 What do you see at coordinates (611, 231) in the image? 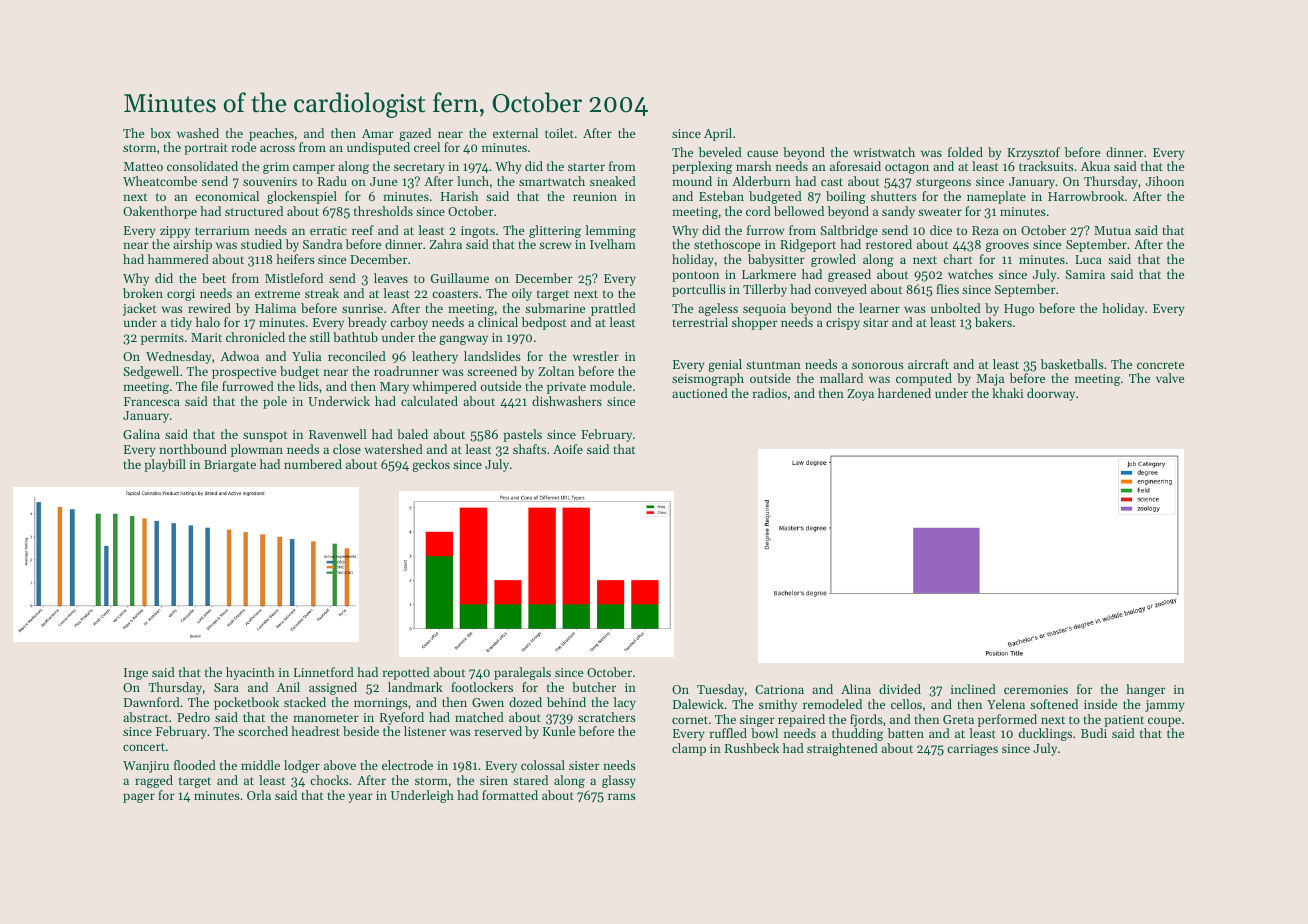
I see `lemming` at bounding box center [611, 231].
